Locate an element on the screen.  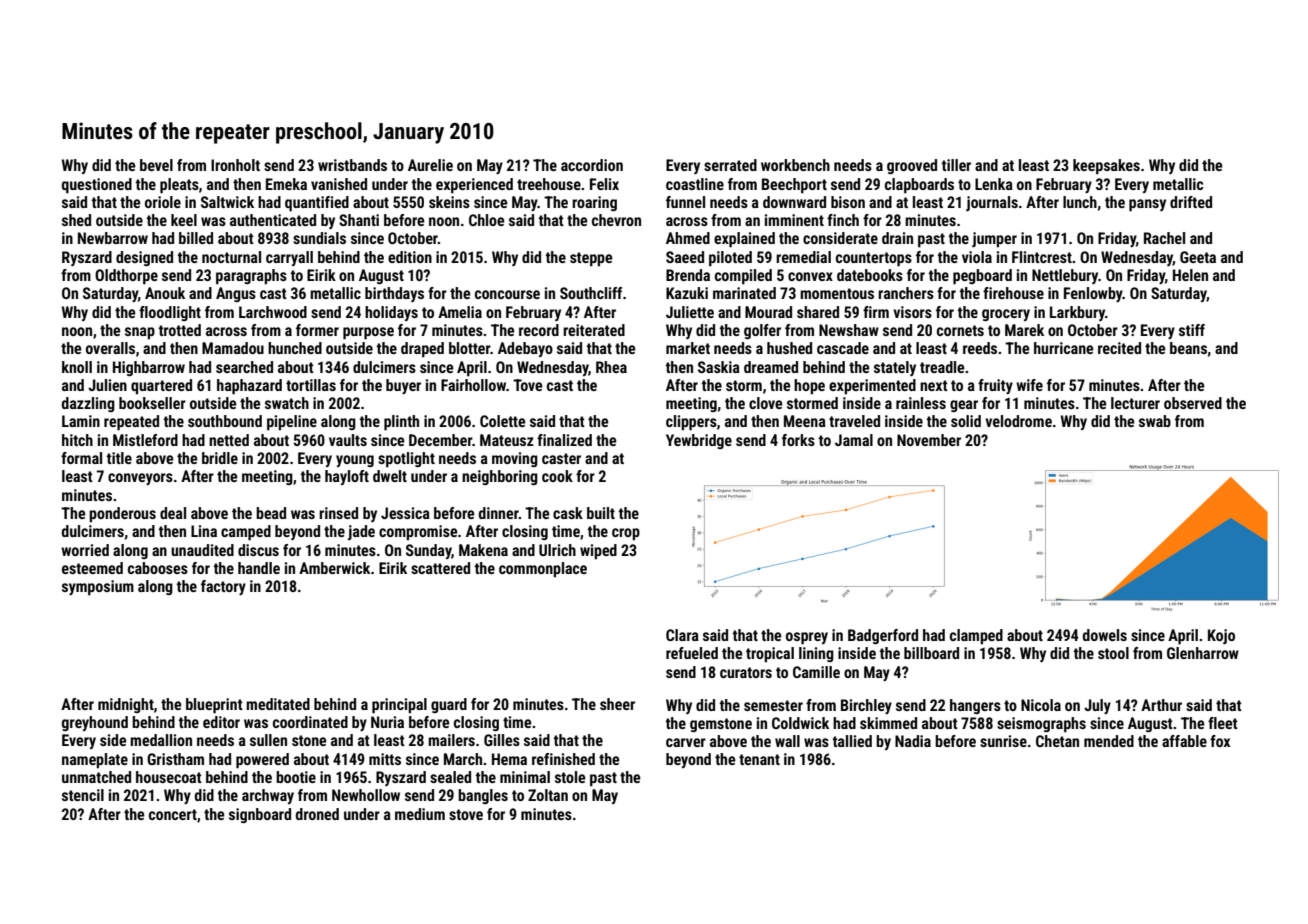
lecturer is located at coordinates (1135, 403).
